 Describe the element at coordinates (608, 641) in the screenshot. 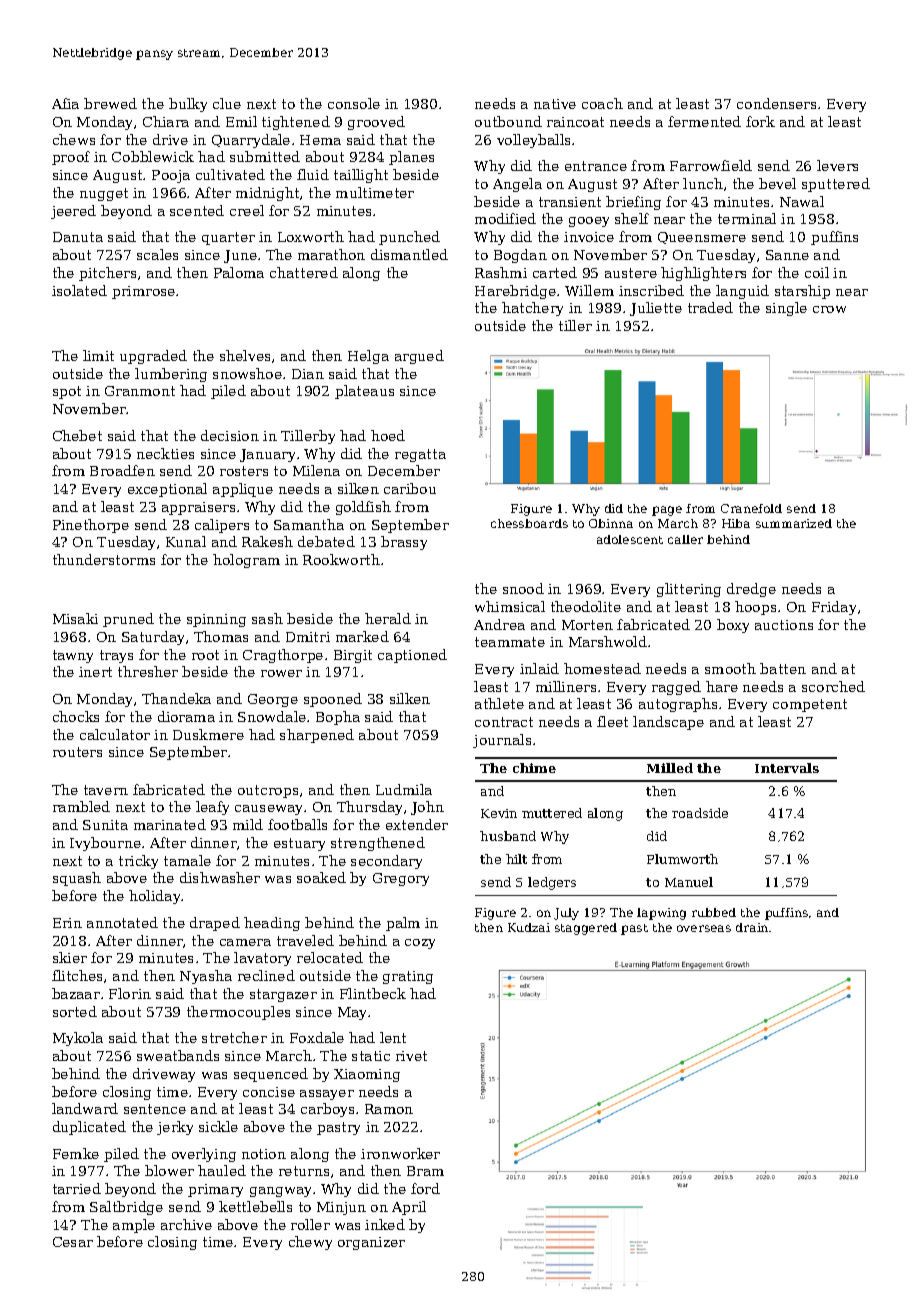

I see `Marshwold` at that location.
